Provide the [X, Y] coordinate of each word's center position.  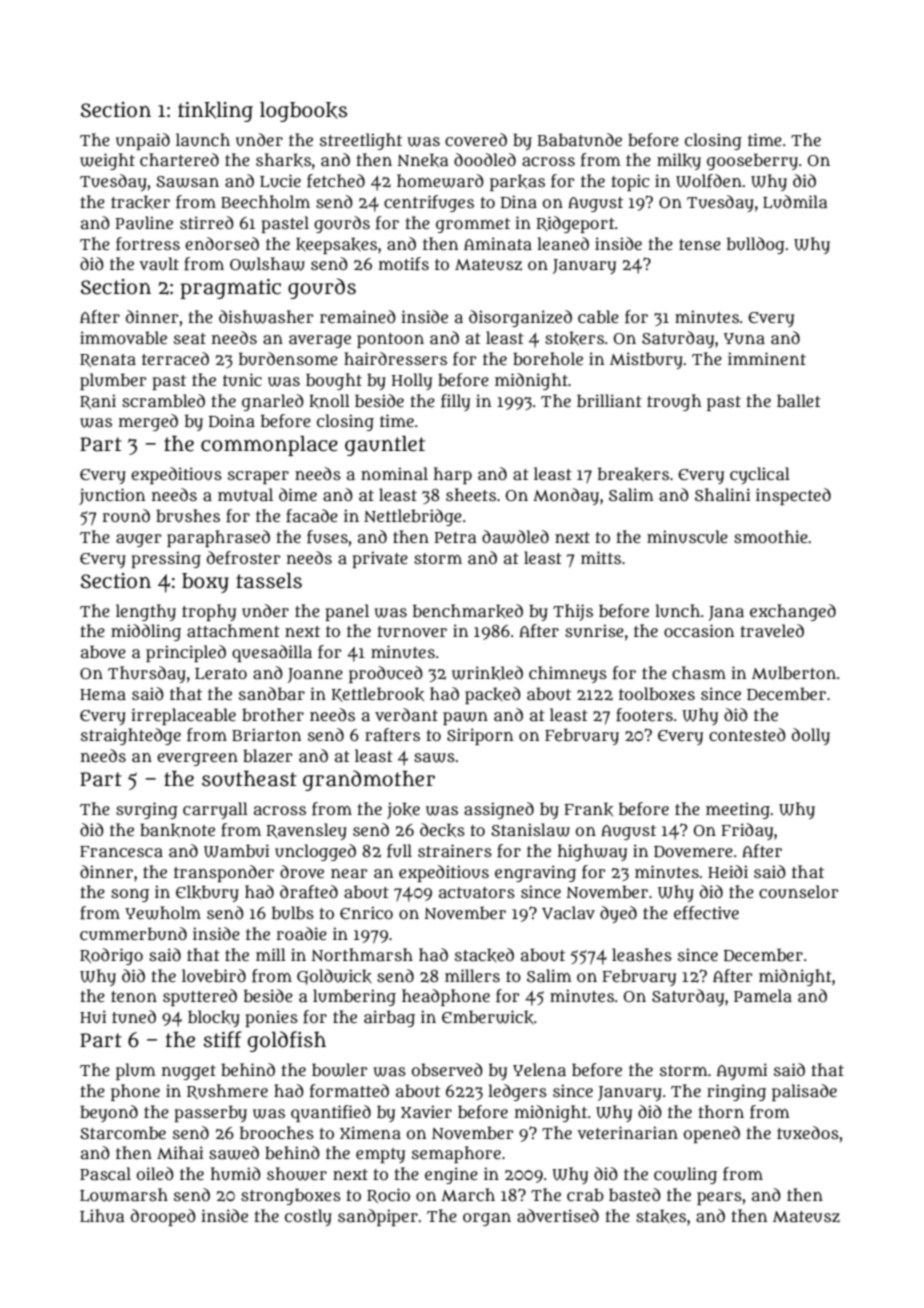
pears [719, 1198]
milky [679, 161]
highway [592, 852]
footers [644, 715]
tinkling [215, 112]
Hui [93, 1017]
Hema [103, 694]
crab [585, 1194]
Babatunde [580, 140]
